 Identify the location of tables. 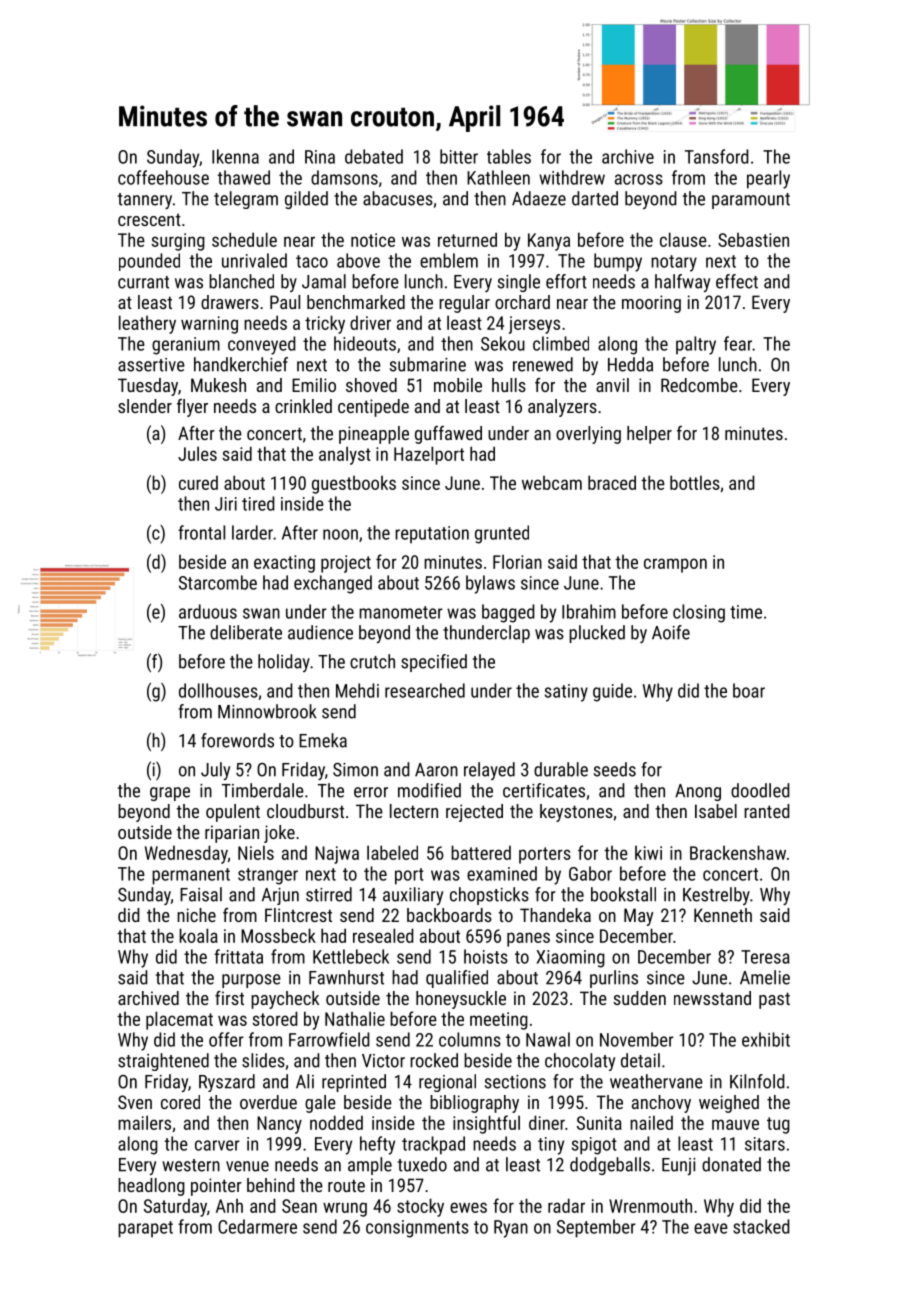
(509, 156).
